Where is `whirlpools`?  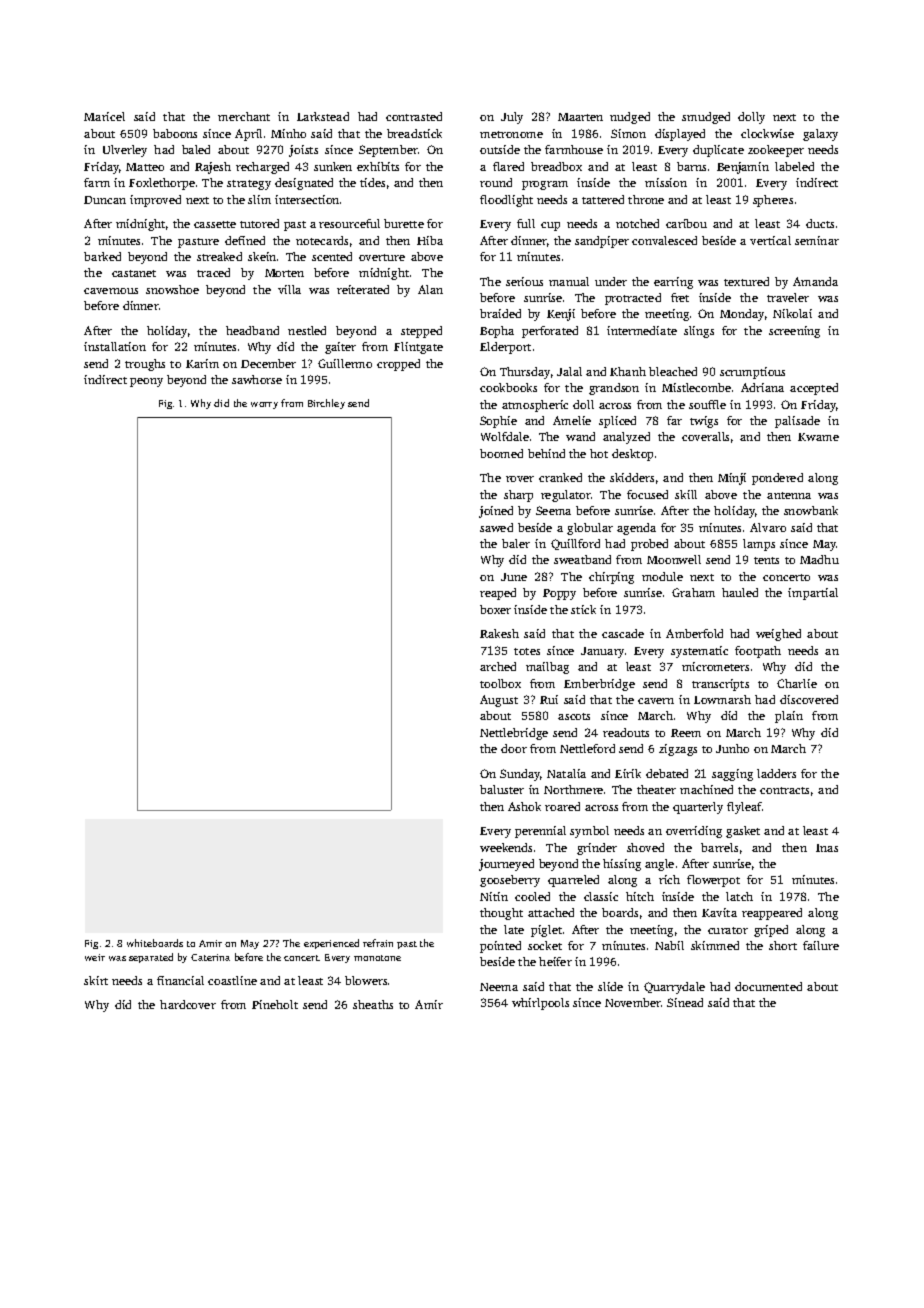
whirlpools is located at coordinates (540, 1004).
